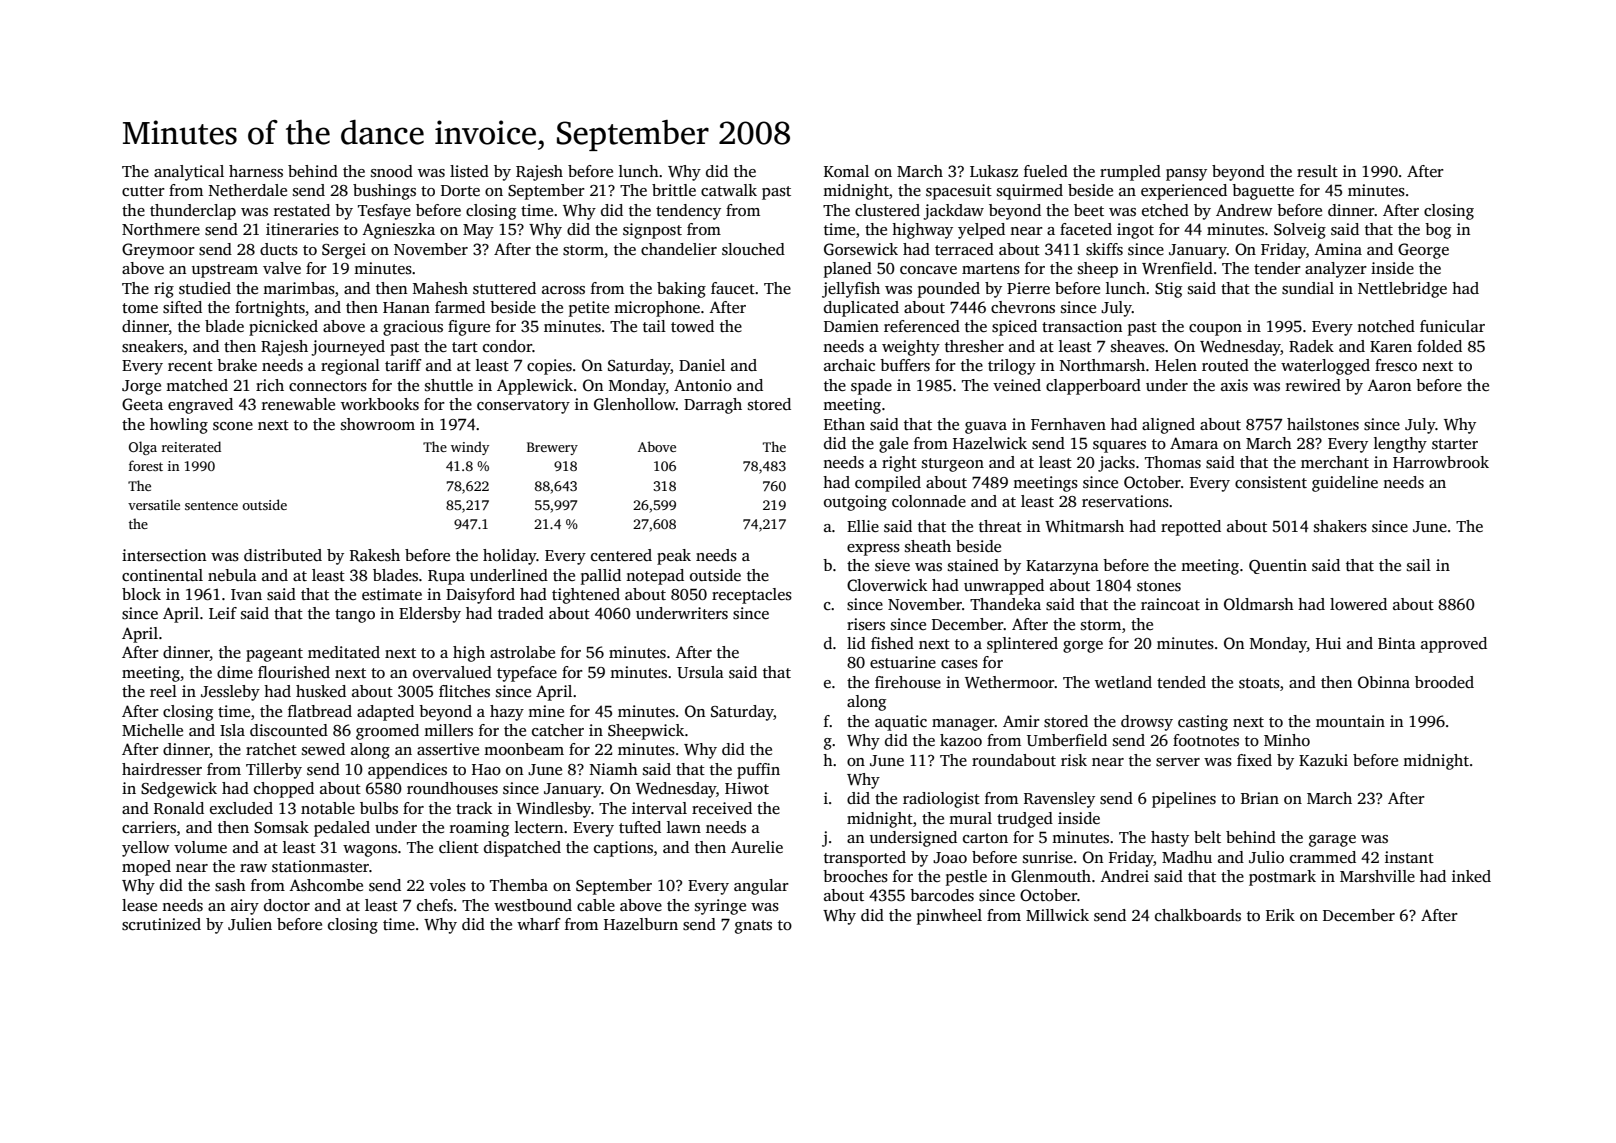 The width and height of the screenshot is (1616, 1143). Describe the element at coordinates (522, 652) in the screenshot. I see `astrolabe` at that location.
